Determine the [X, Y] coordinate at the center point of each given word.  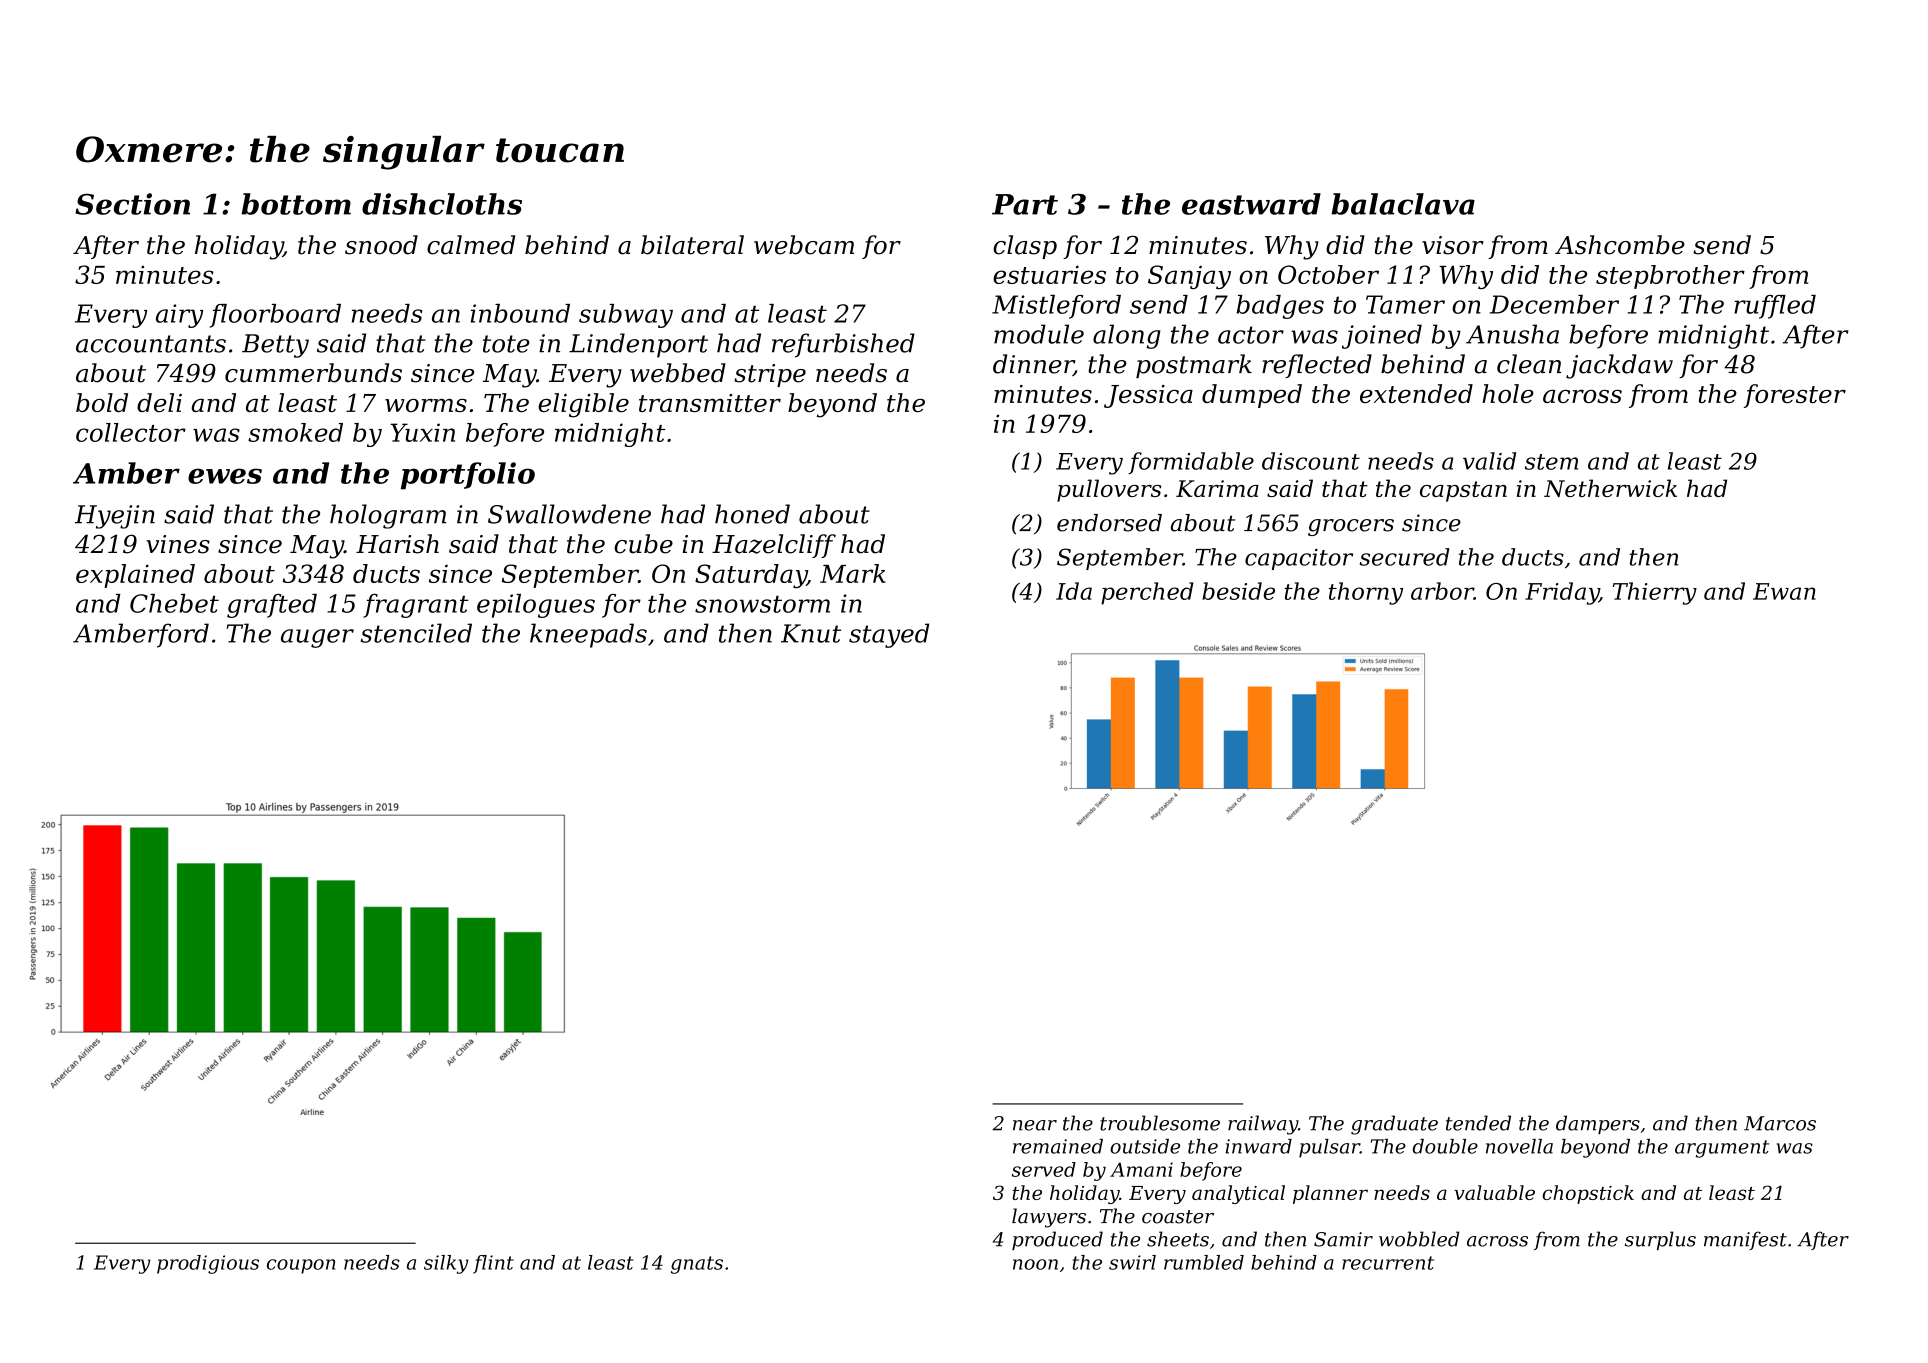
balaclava [1403, 204]
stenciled [416, 633]
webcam [804, 245]
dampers [1598, 1124]
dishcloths [442, 204]
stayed [889, 635]
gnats [697, 1265]
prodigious [208, 1264]
